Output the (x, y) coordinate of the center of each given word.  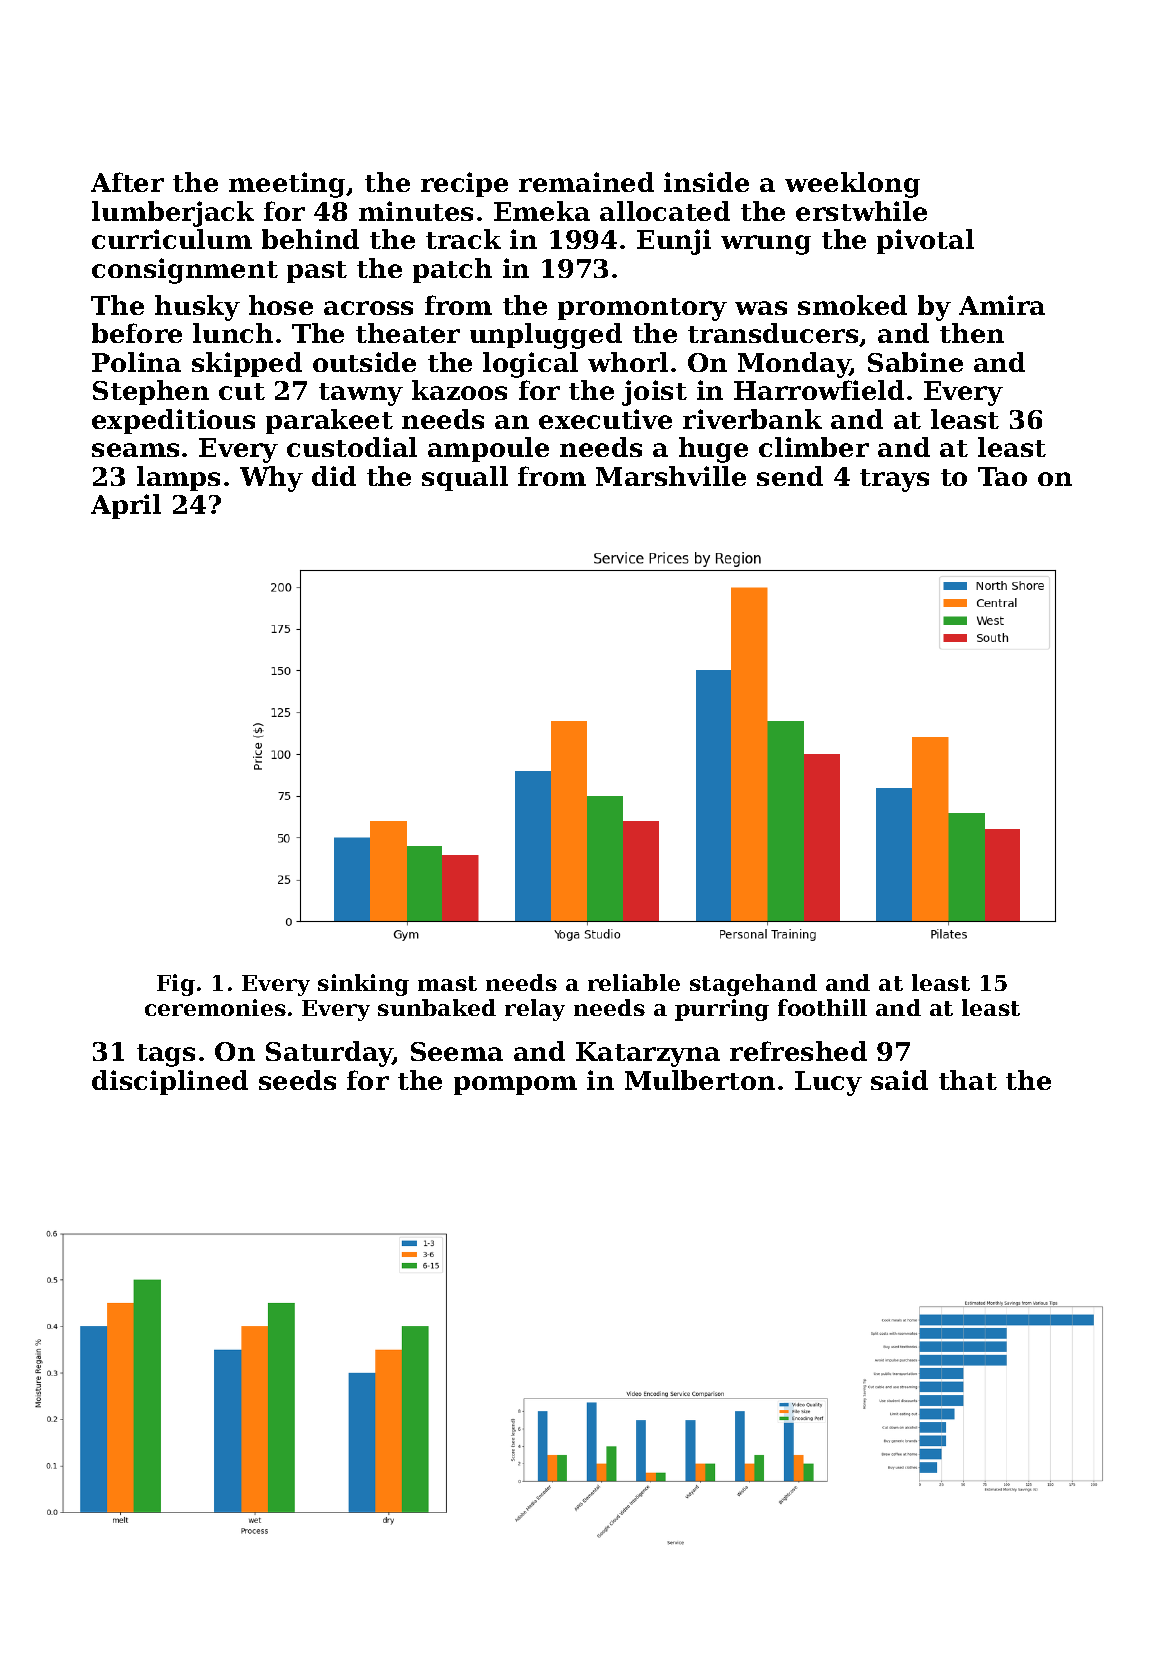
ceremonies (215, 1007)
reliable (634, 982)
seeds (297, 1080)
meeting (287, 185)
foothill (822, 1007)
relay (535, 1010)
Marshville (671, 476)
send (790, 476)
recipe (464, 184)
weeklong (852, 185)
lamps (178, 478)
